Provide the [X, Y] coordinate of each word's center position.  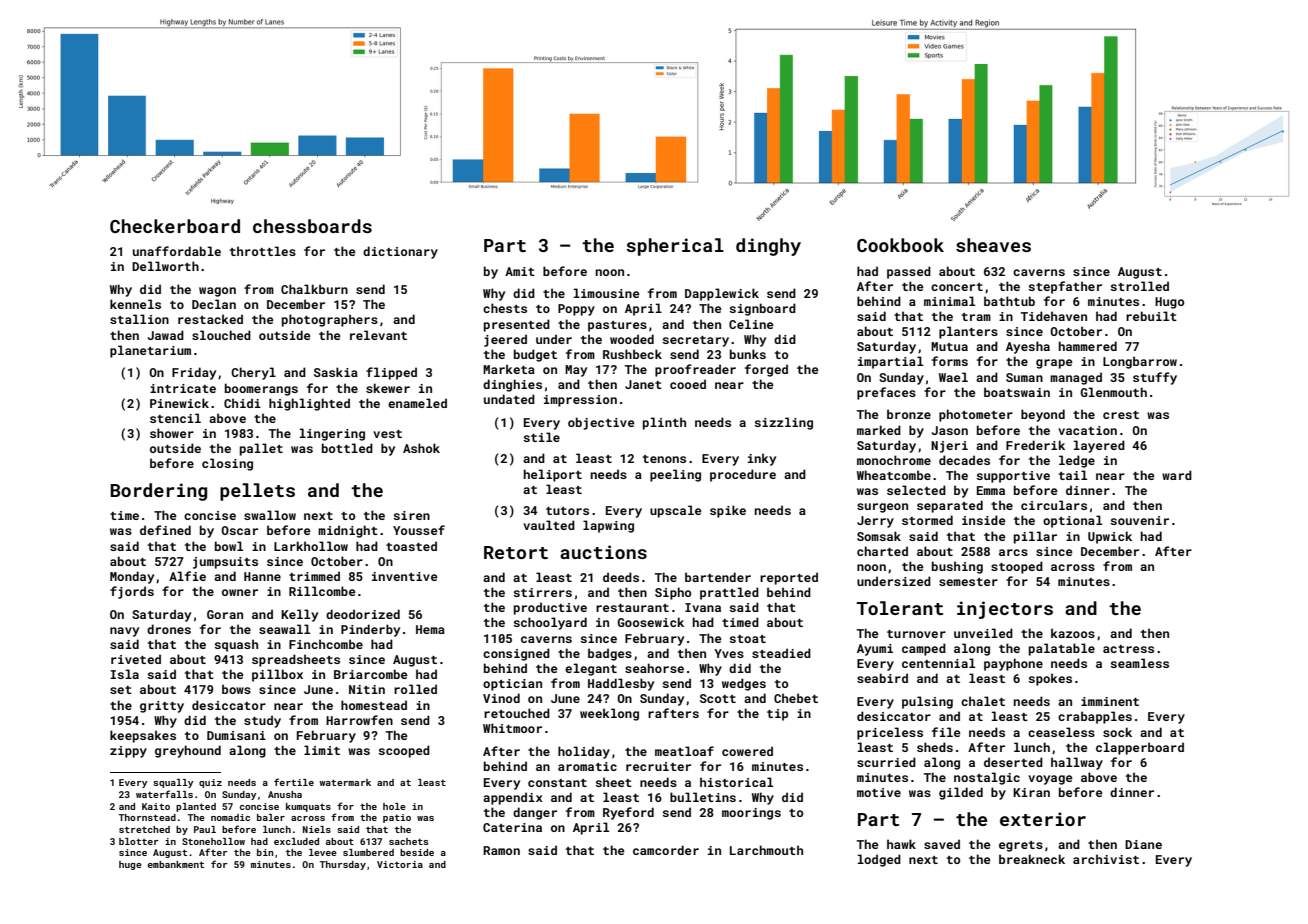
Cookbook [900, 245]
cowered [747, 751]
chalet [983, 701]
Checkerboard [175, 226]
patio [397, 818]
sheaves [993, 245]
